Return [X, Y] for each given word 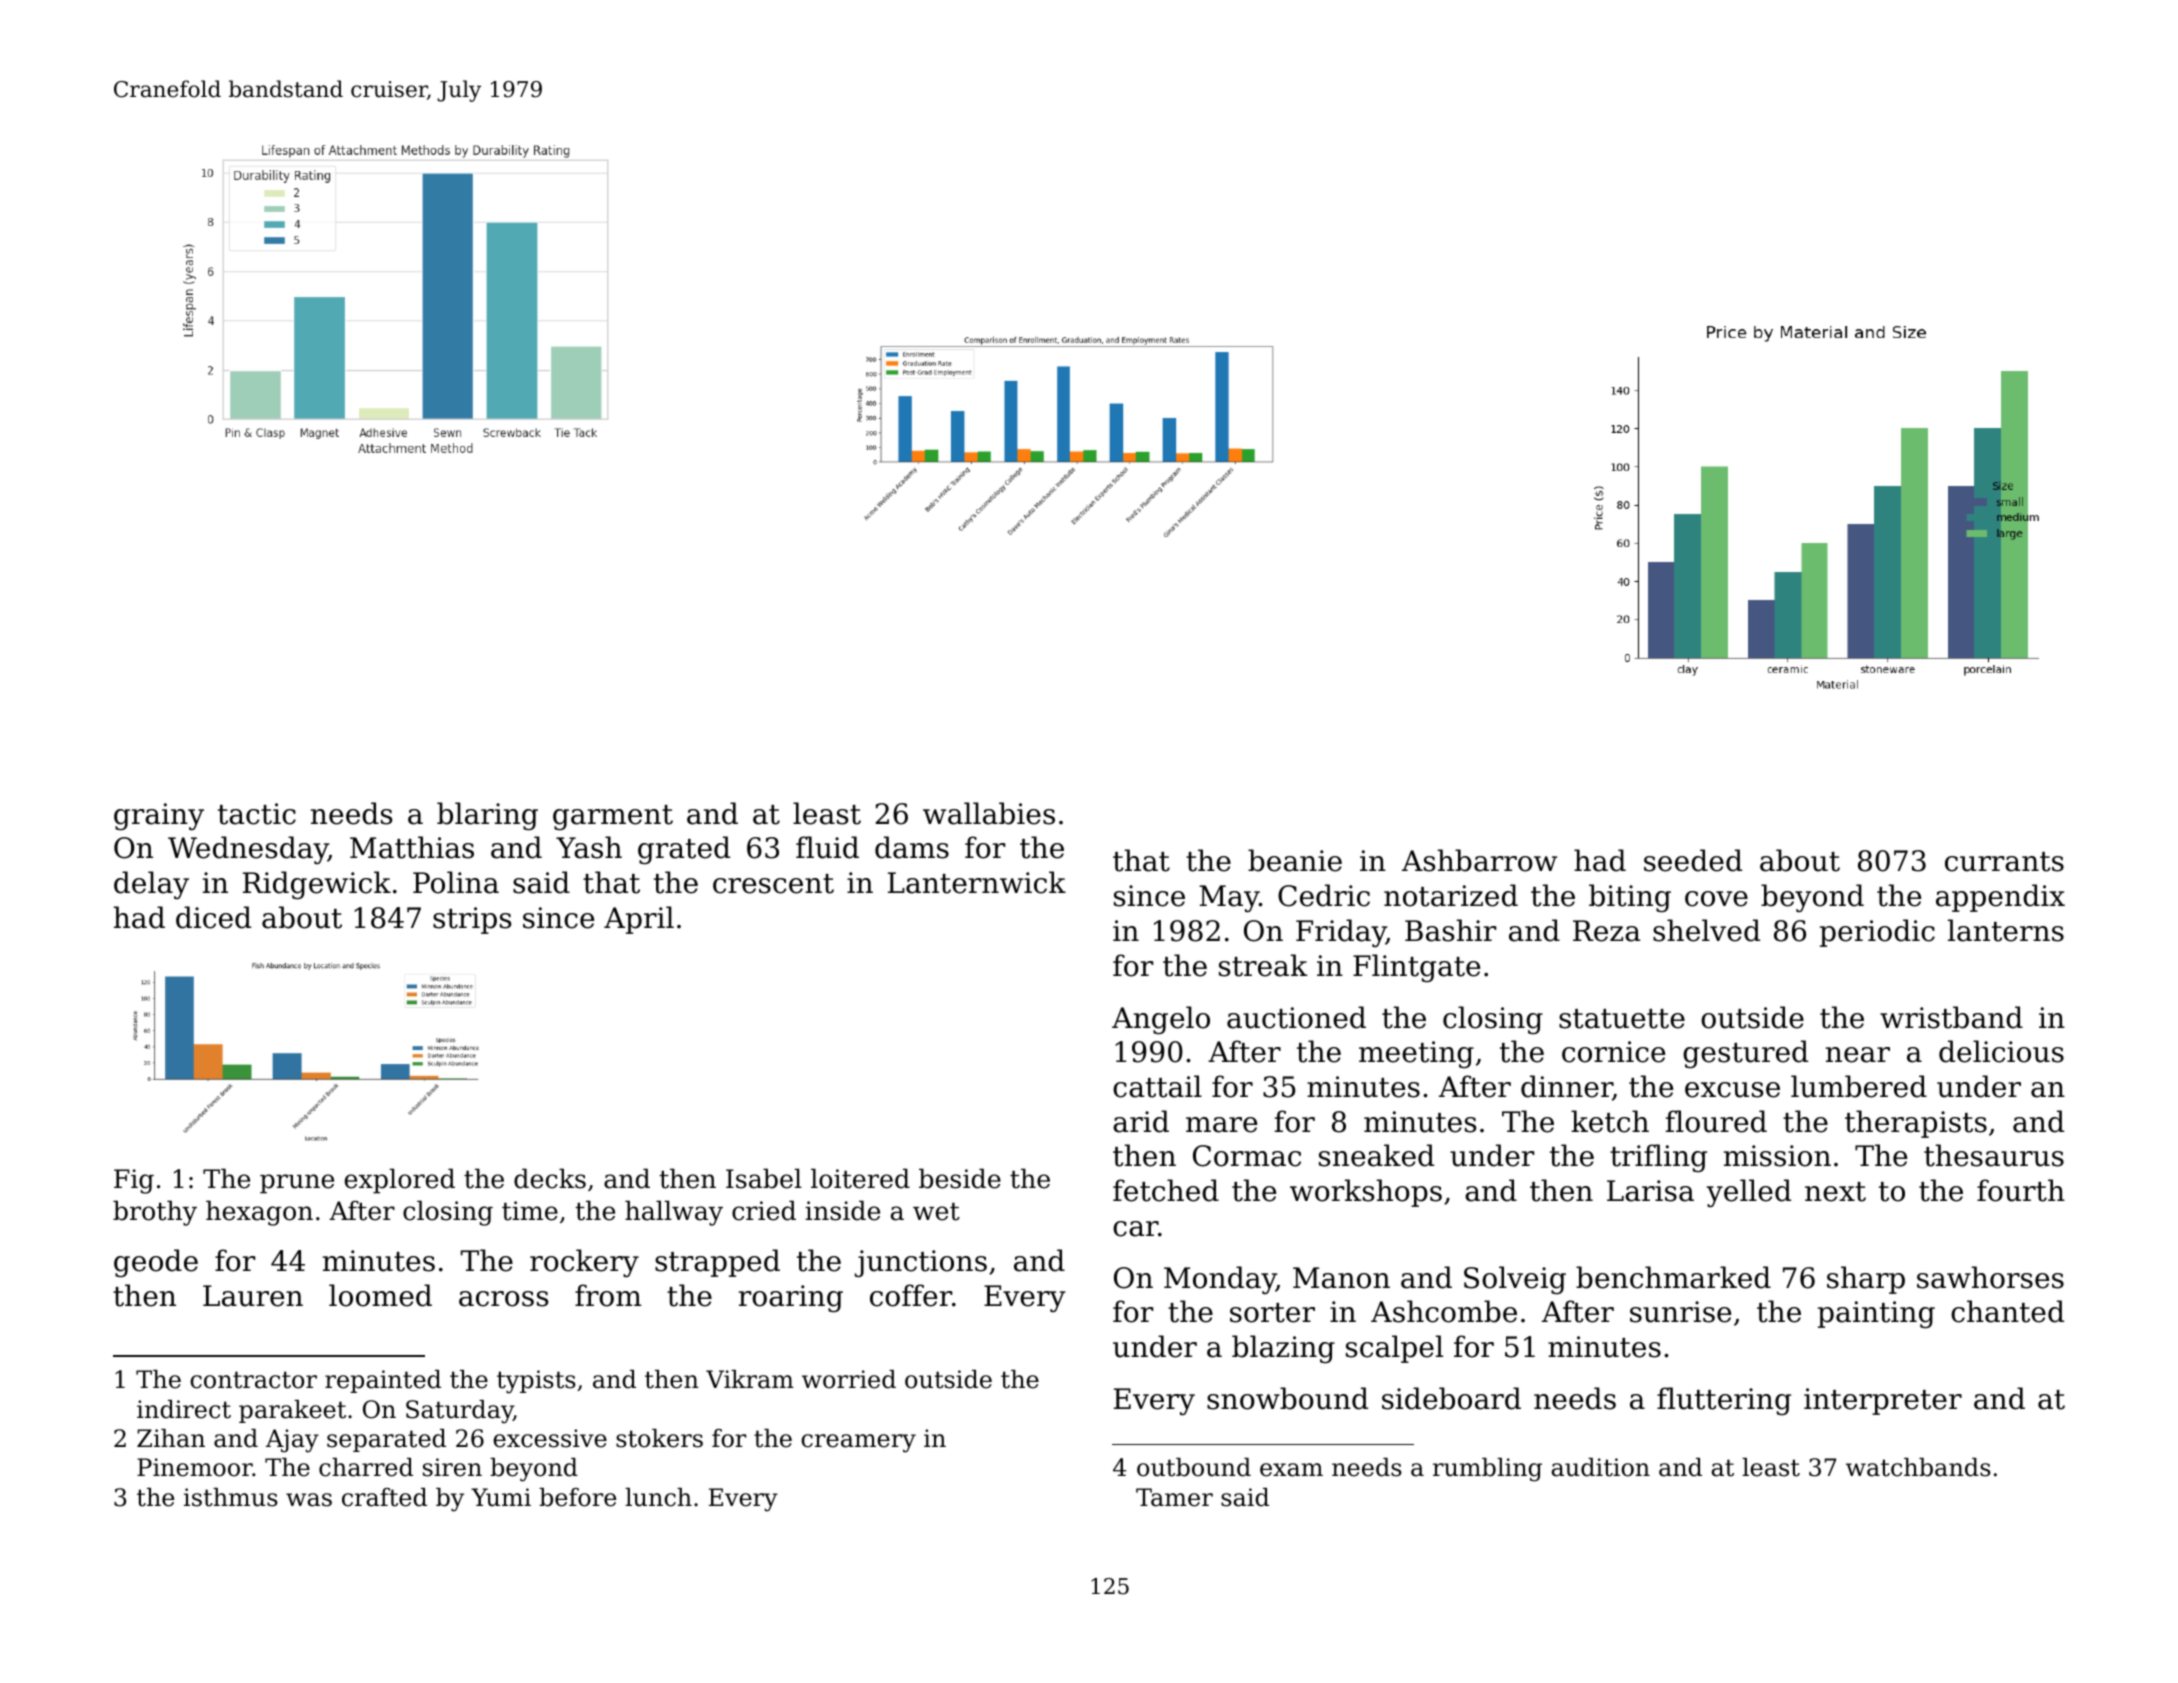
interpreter [1883, 1401]
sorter [1272, 1313]
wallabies [989, 813]
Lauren [253, 1296]
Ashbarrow [1479, 860]
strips [472, 920]
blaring [487, 816]
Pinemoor [195, 1467]
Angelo [1161, 1020]
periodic [1877, 933]
